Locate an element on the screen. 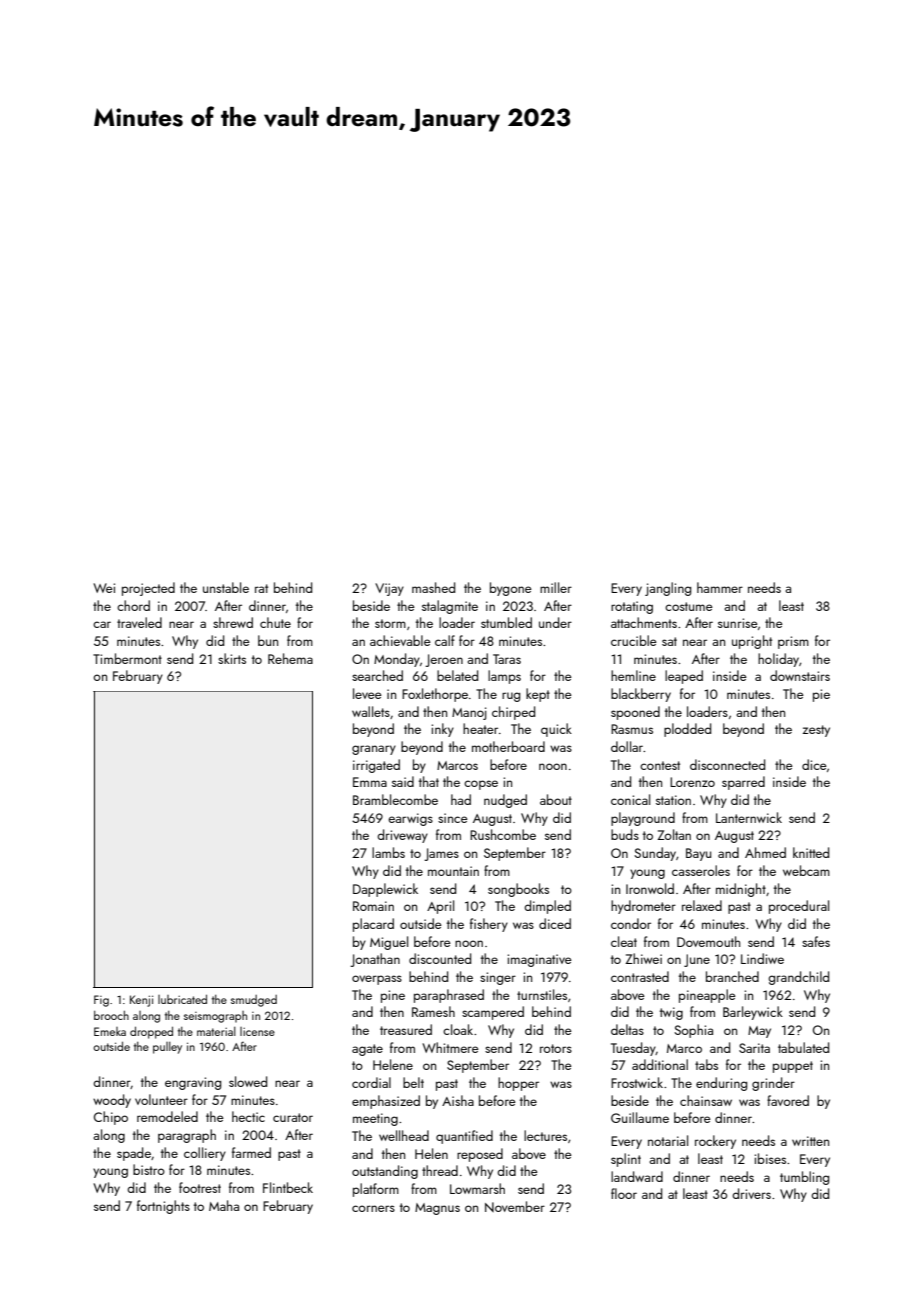 This screenshot has height=1308, width=924. license is located at coordinates (257, 1031).
